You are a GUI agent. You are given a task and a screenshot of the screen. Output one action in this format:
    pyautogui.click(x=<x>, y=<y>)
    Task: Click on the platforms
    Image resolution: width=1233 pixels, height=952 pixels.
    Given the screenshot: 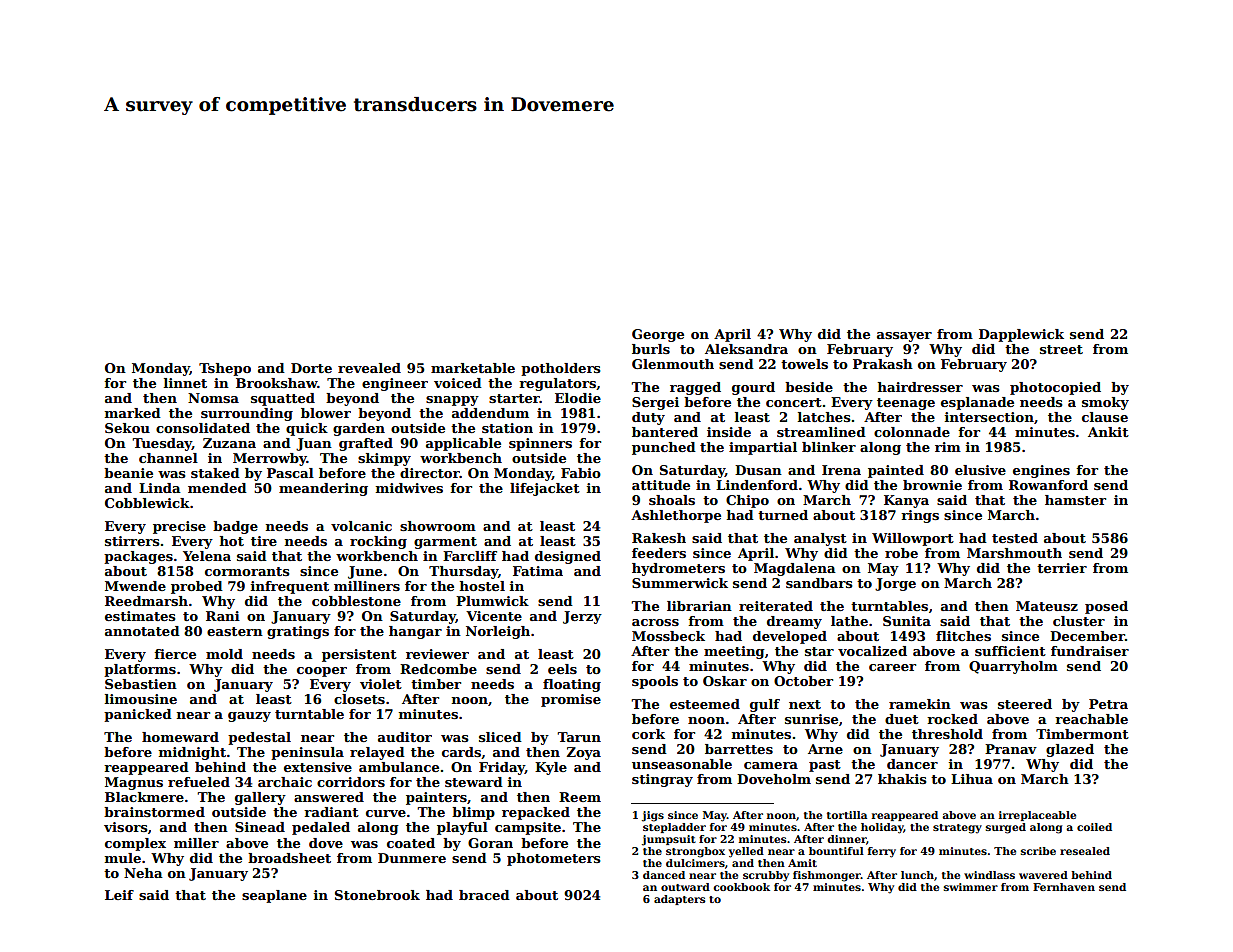 What is the action you would take?
    pyautogui.click(x=140, y=670)
